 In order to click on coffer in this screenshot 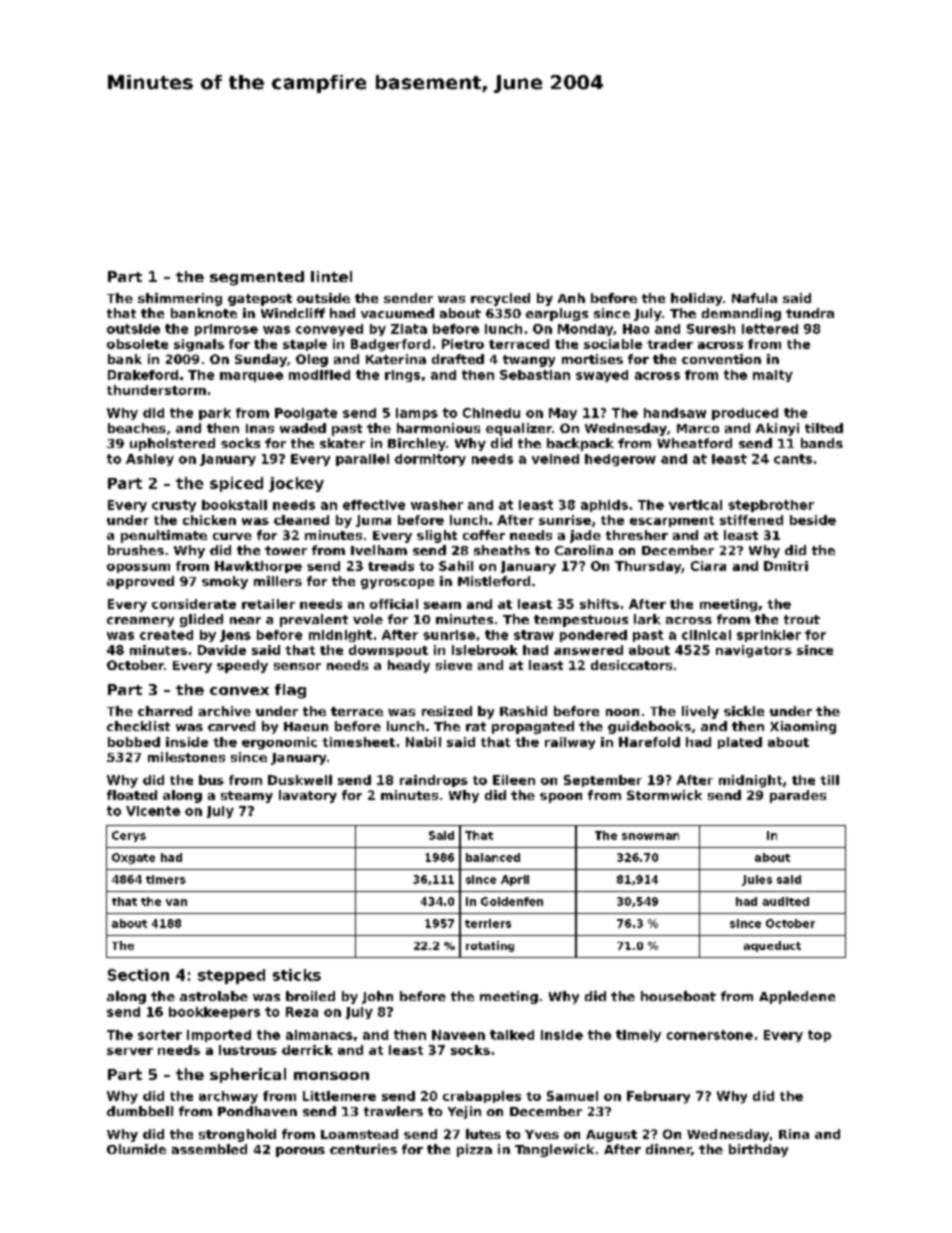, I will do `click(484, 535)`.
